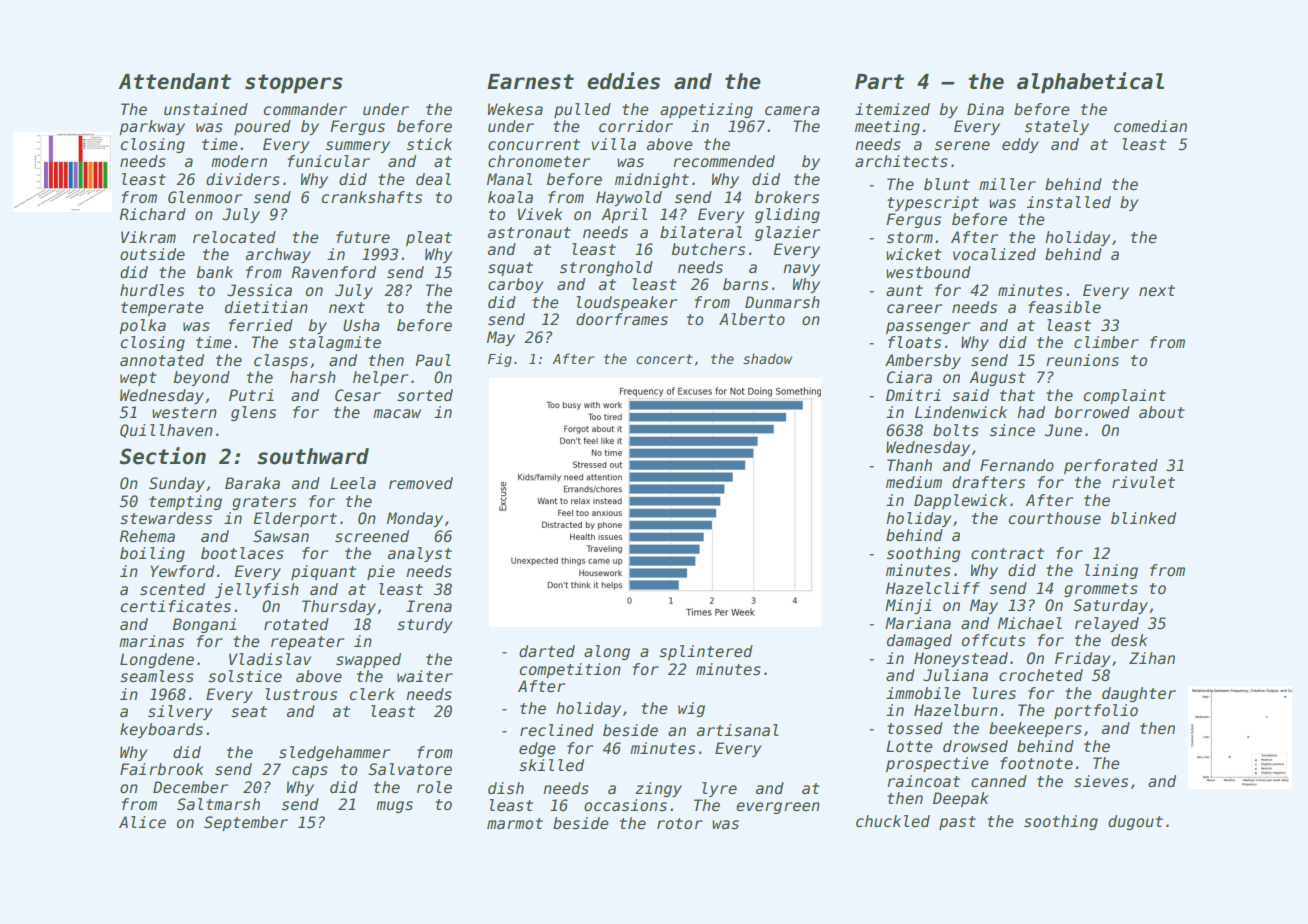 This screenshot has width=1308, height=924. Describe the element at coordinates (1143, 518) in the screenshot. I see `blinked` at that location.
